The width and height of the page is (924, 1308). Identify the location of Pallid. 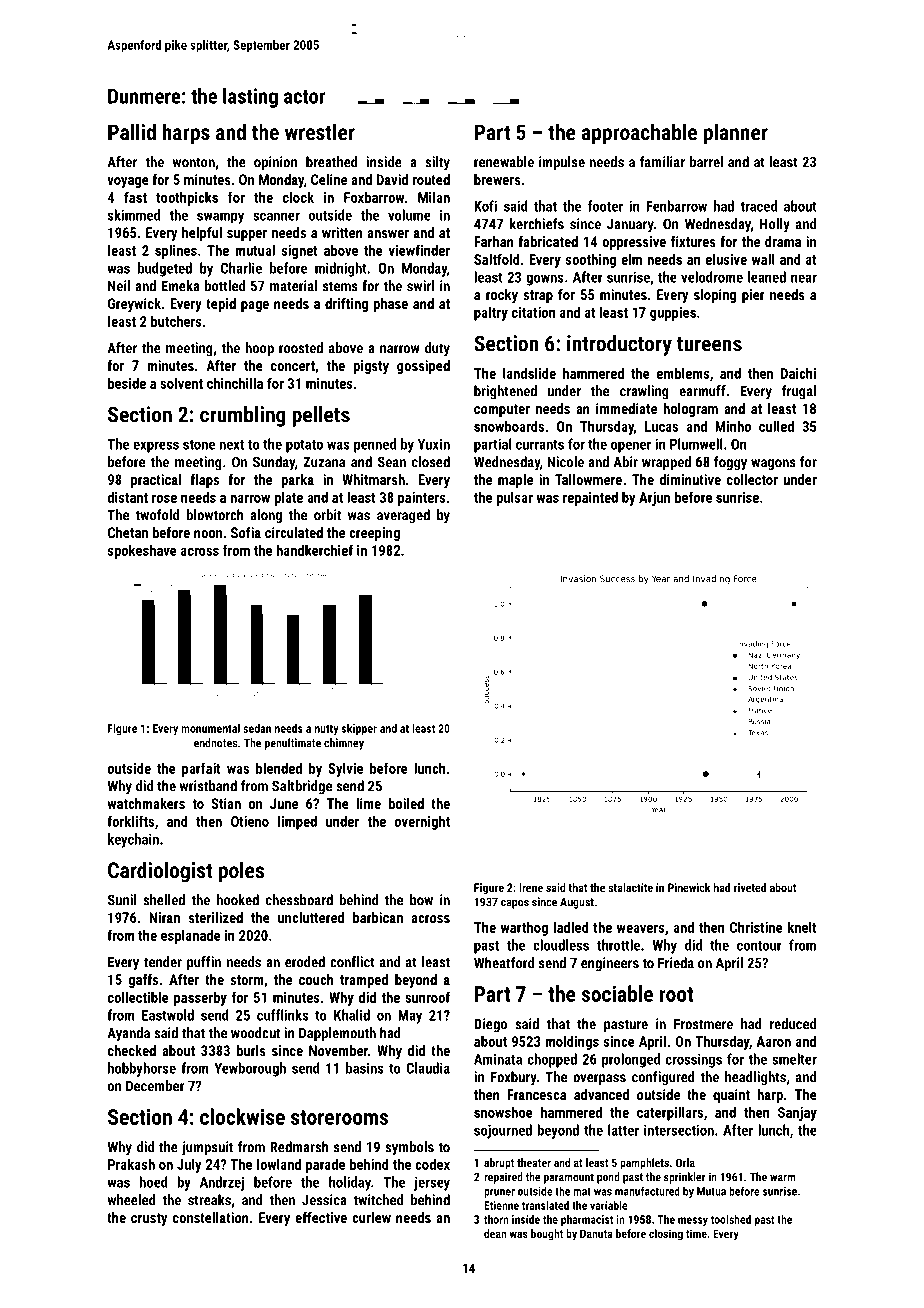
(132, 131).
